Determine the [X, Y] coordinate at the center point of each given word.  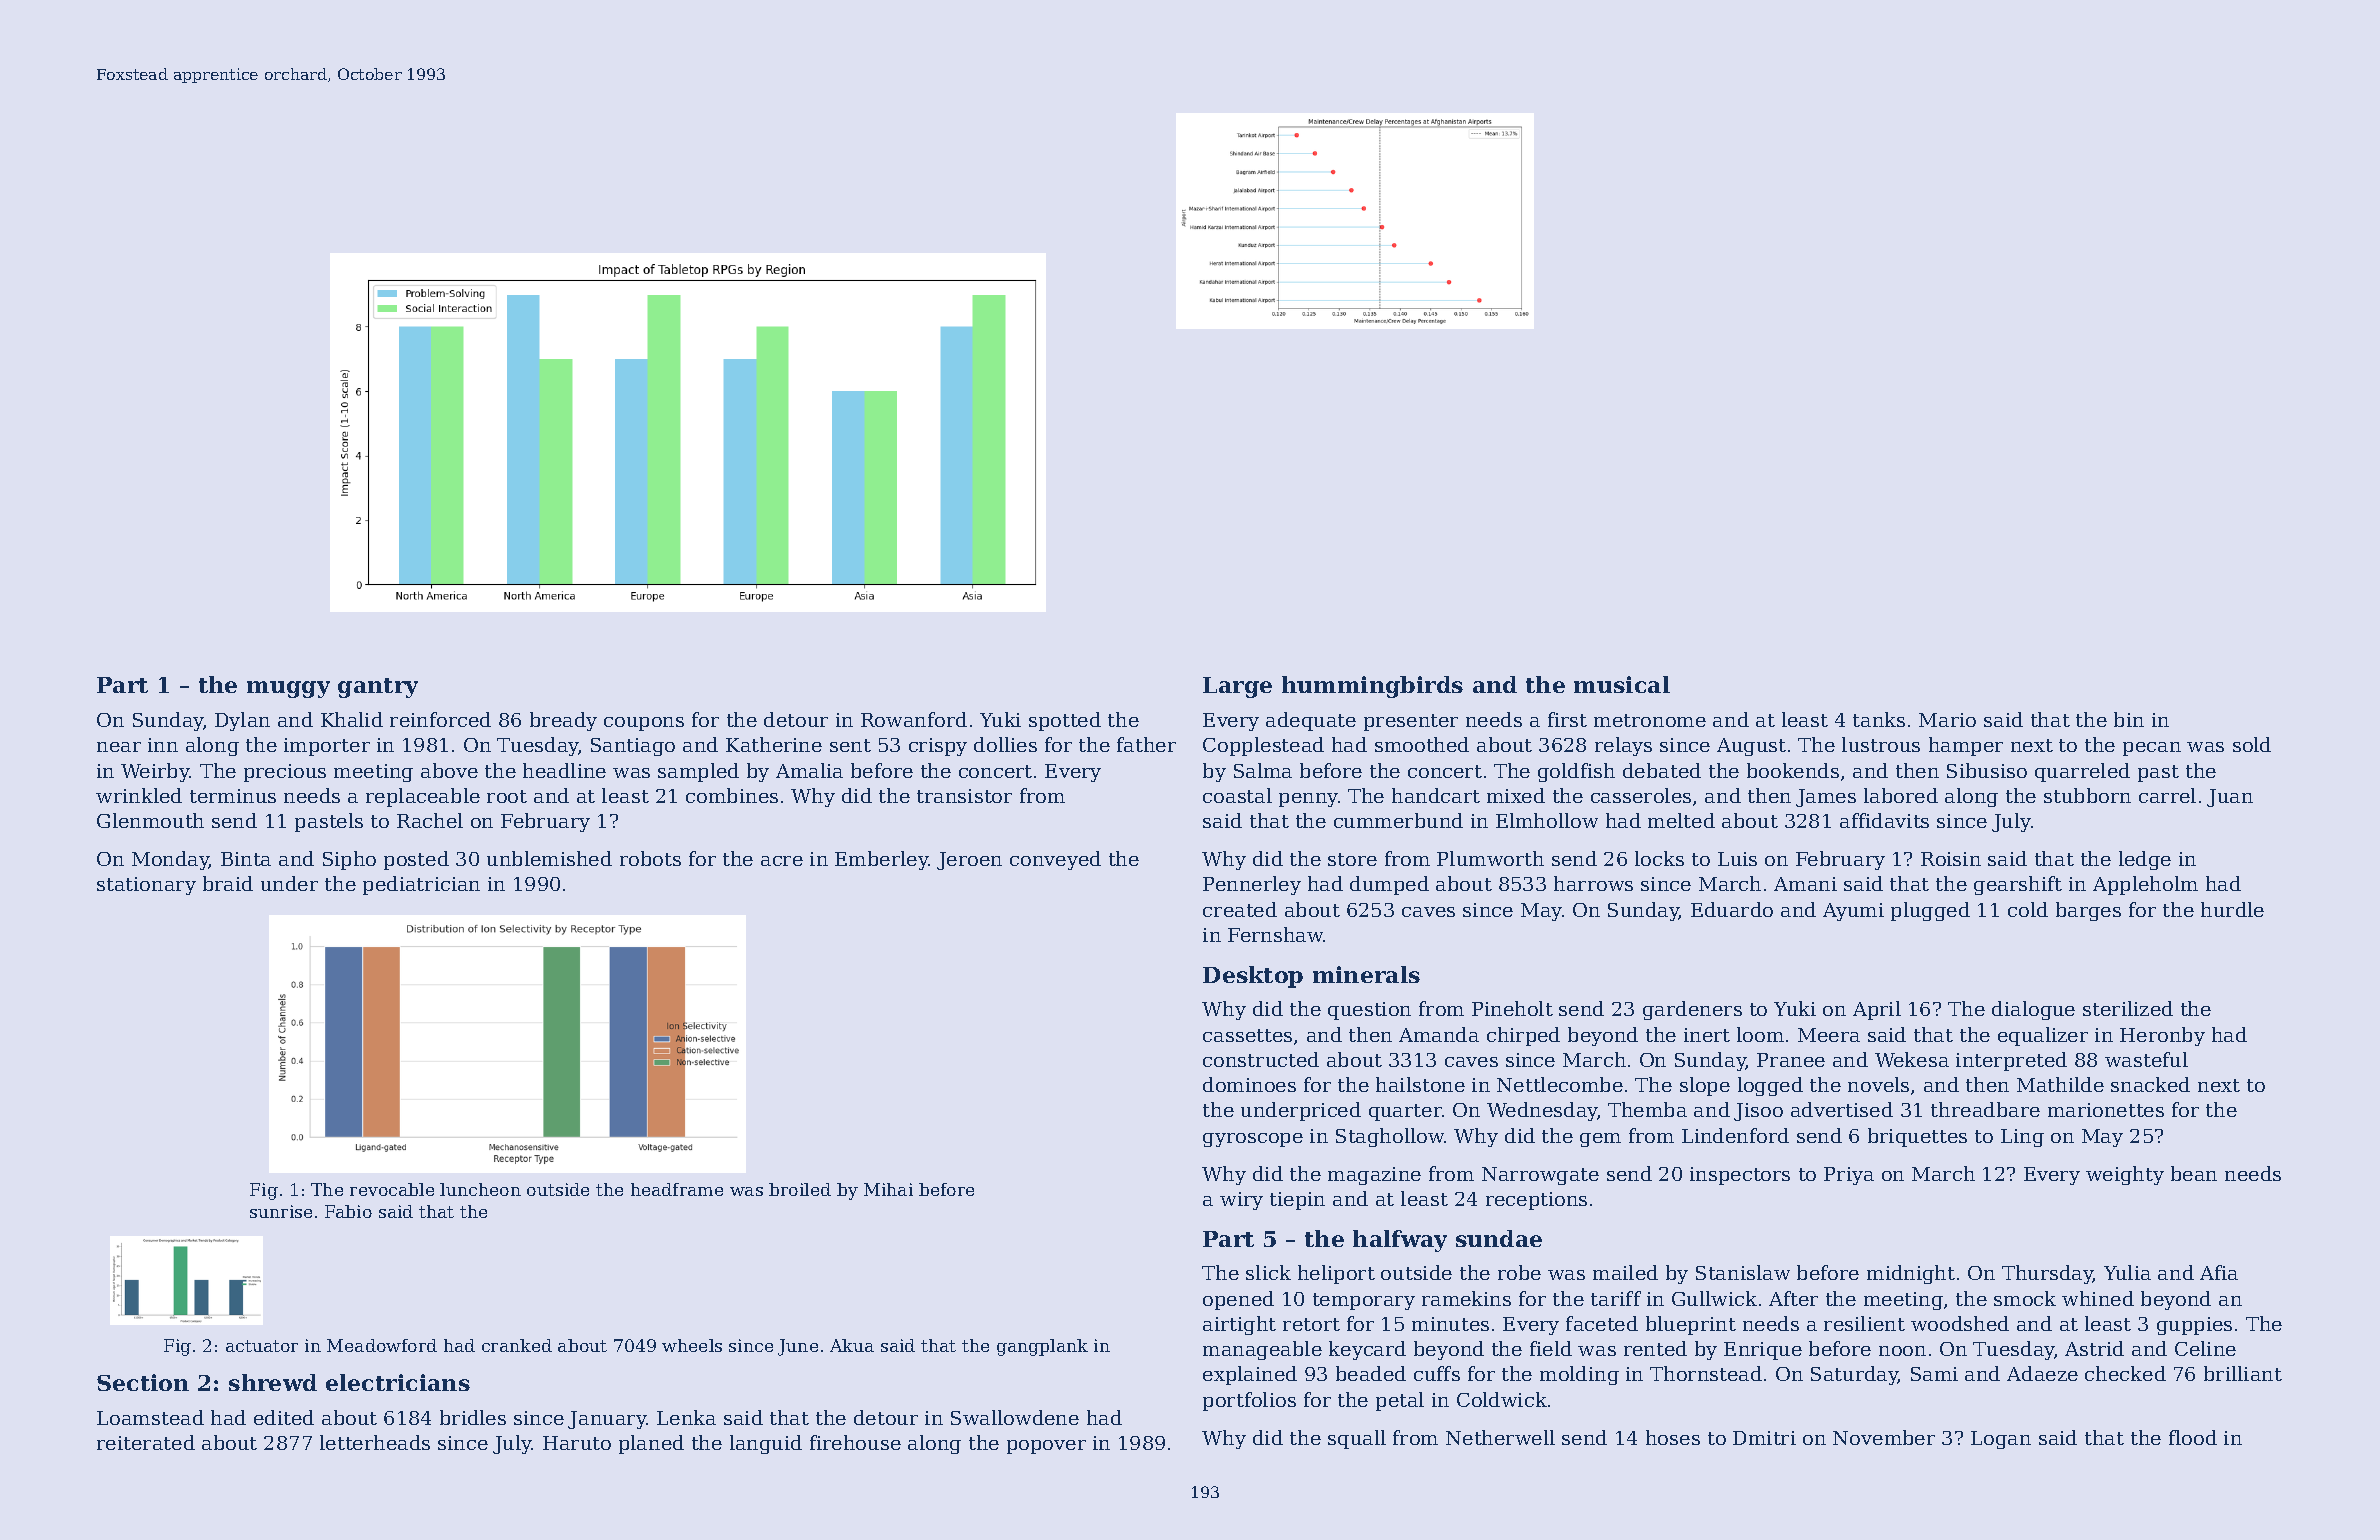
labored [1901, 795]
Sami [1934, 1374]
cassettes [1247, 1035]
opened [1238, 1300]
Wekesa [1912, 1059]
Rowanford [914, 719]
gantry [378, 688]
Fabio [348, 1211]
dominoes [1249, 1084]
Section [143, 1382]
